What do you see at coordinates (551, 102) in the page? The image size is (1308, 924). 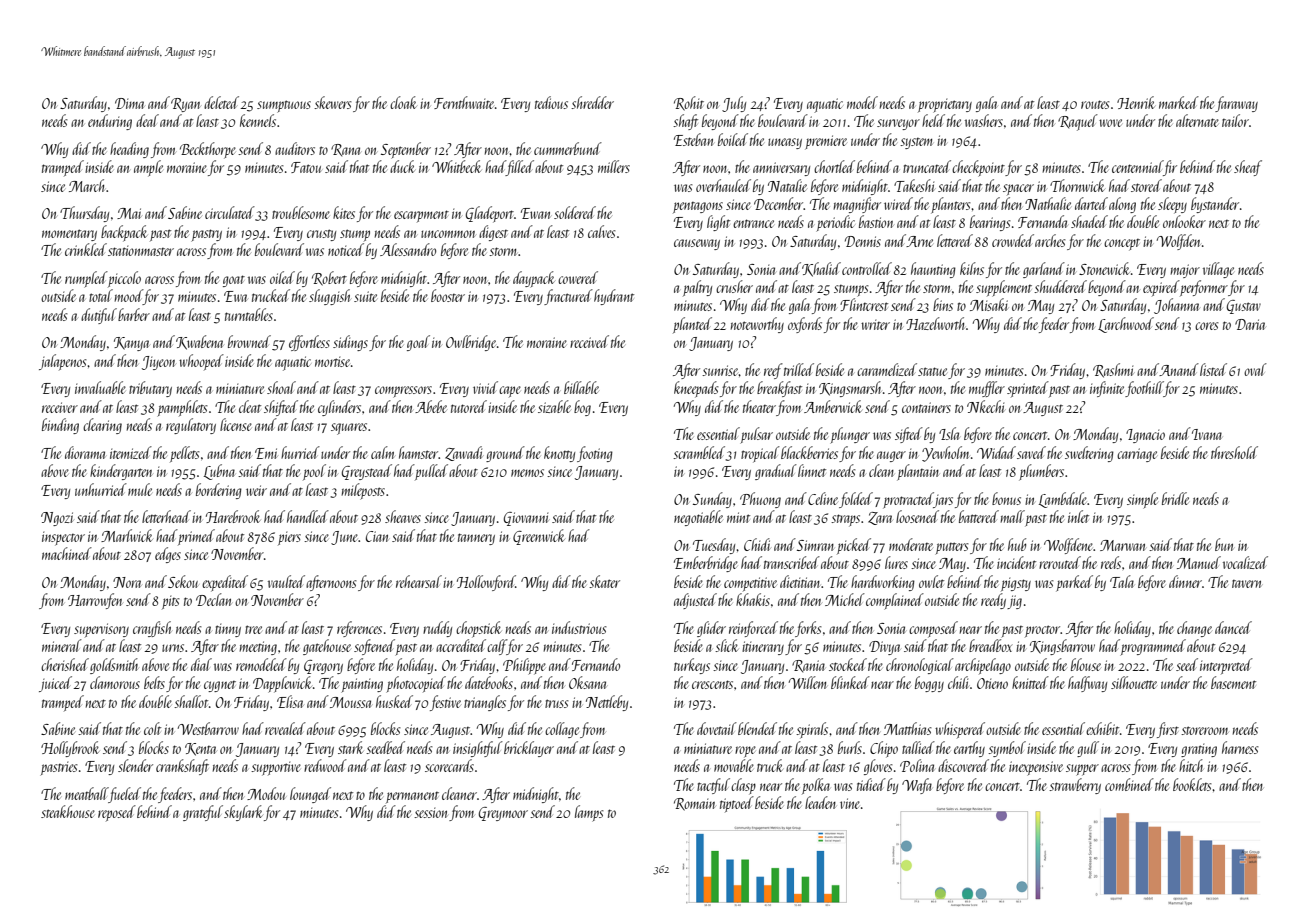 I see `tedious` at bounding box center [551, 102].
